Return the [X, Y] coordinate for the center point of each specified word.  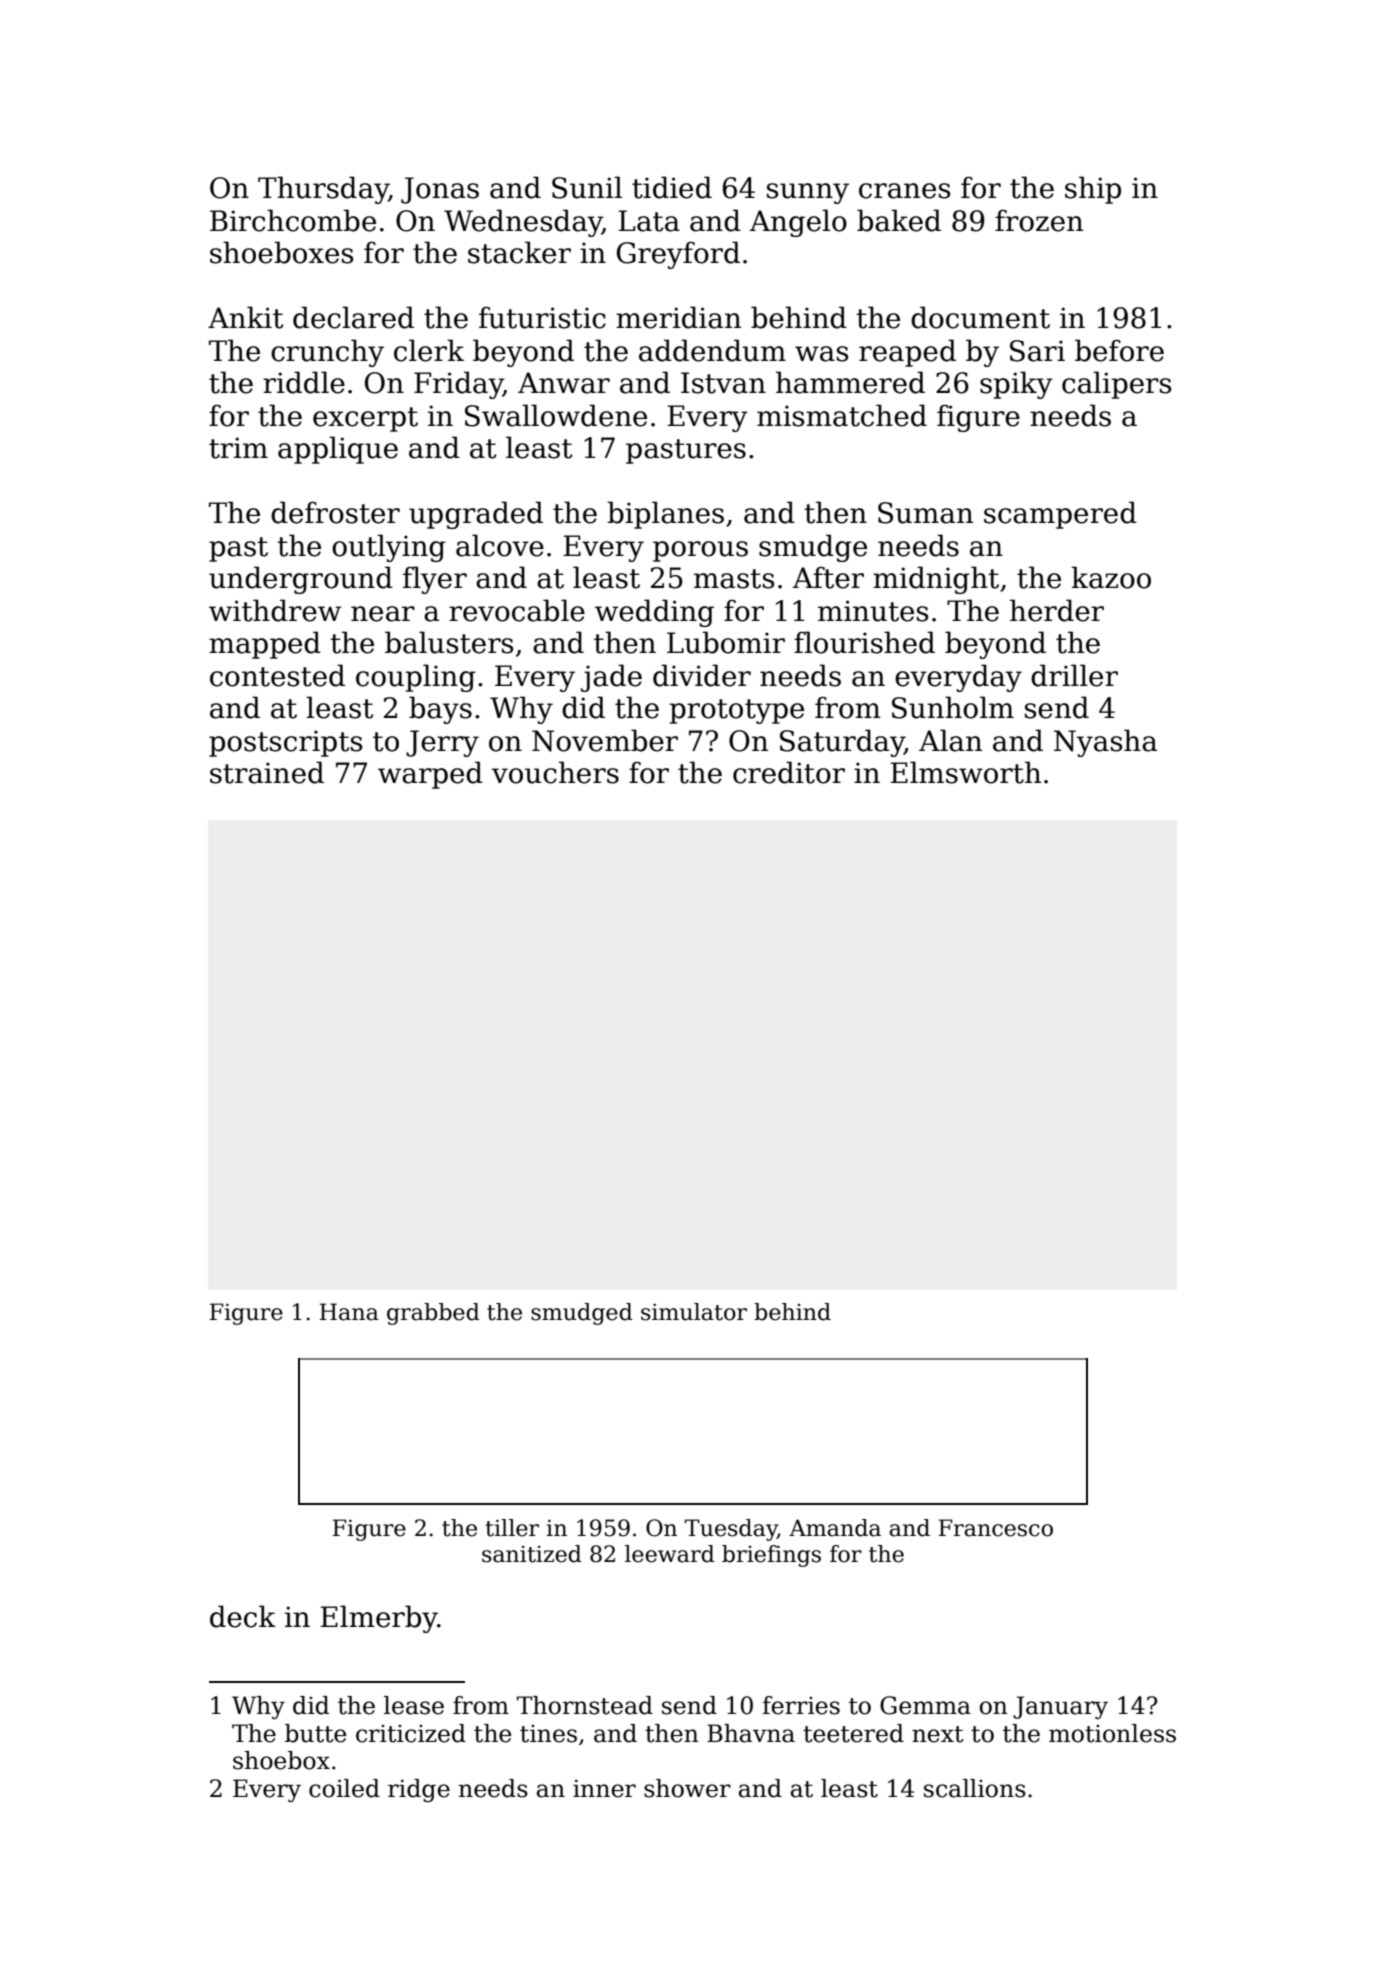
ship [1093, 190]
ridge [419, 1790]
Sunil [587, 187]
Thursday [323, 190]
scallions [975, 1788]
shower [687, 1788]
